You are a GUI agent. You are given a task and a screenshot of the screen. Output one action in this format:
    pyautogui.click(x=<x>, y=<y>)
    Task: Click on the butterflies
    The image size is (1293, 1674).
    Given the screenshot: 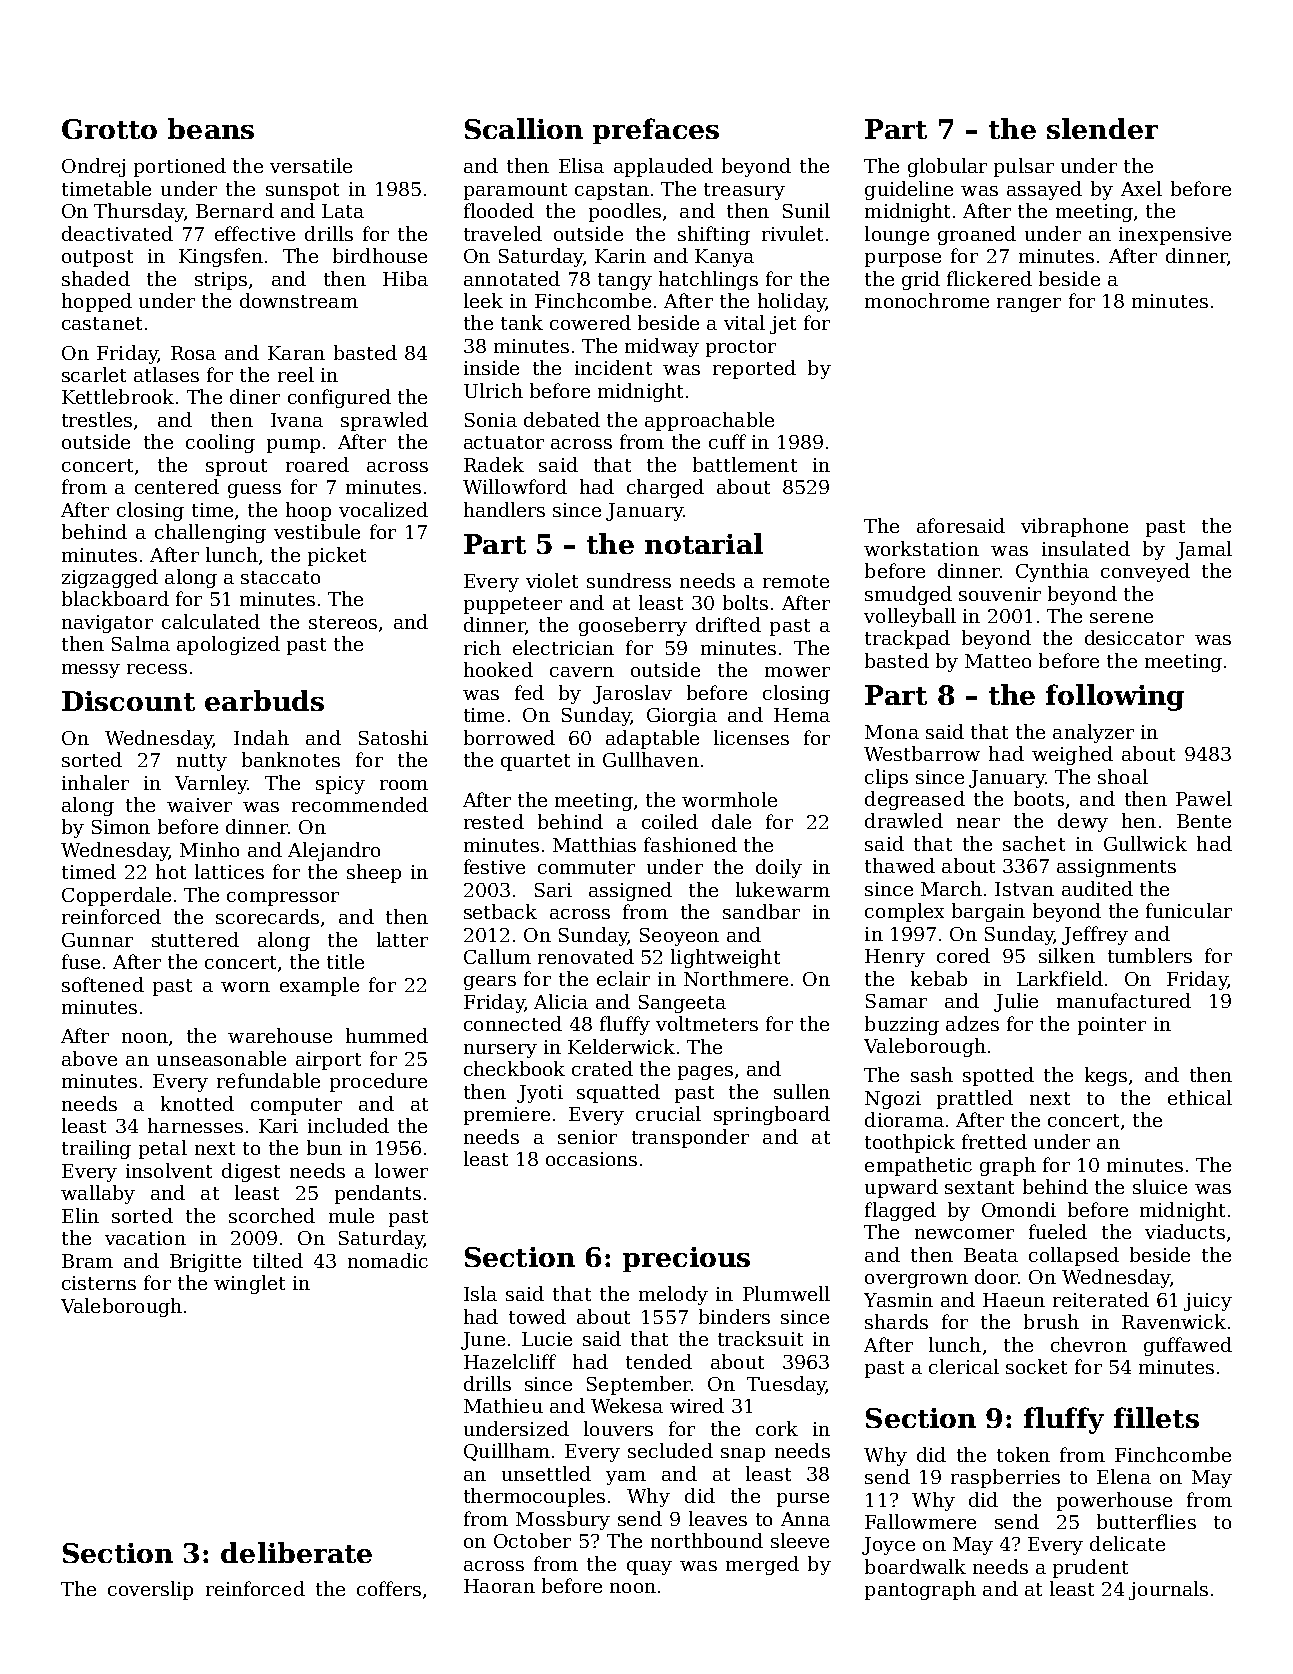 What is the action you would take?
    pyautogui.click(x=1146, y=1521)
